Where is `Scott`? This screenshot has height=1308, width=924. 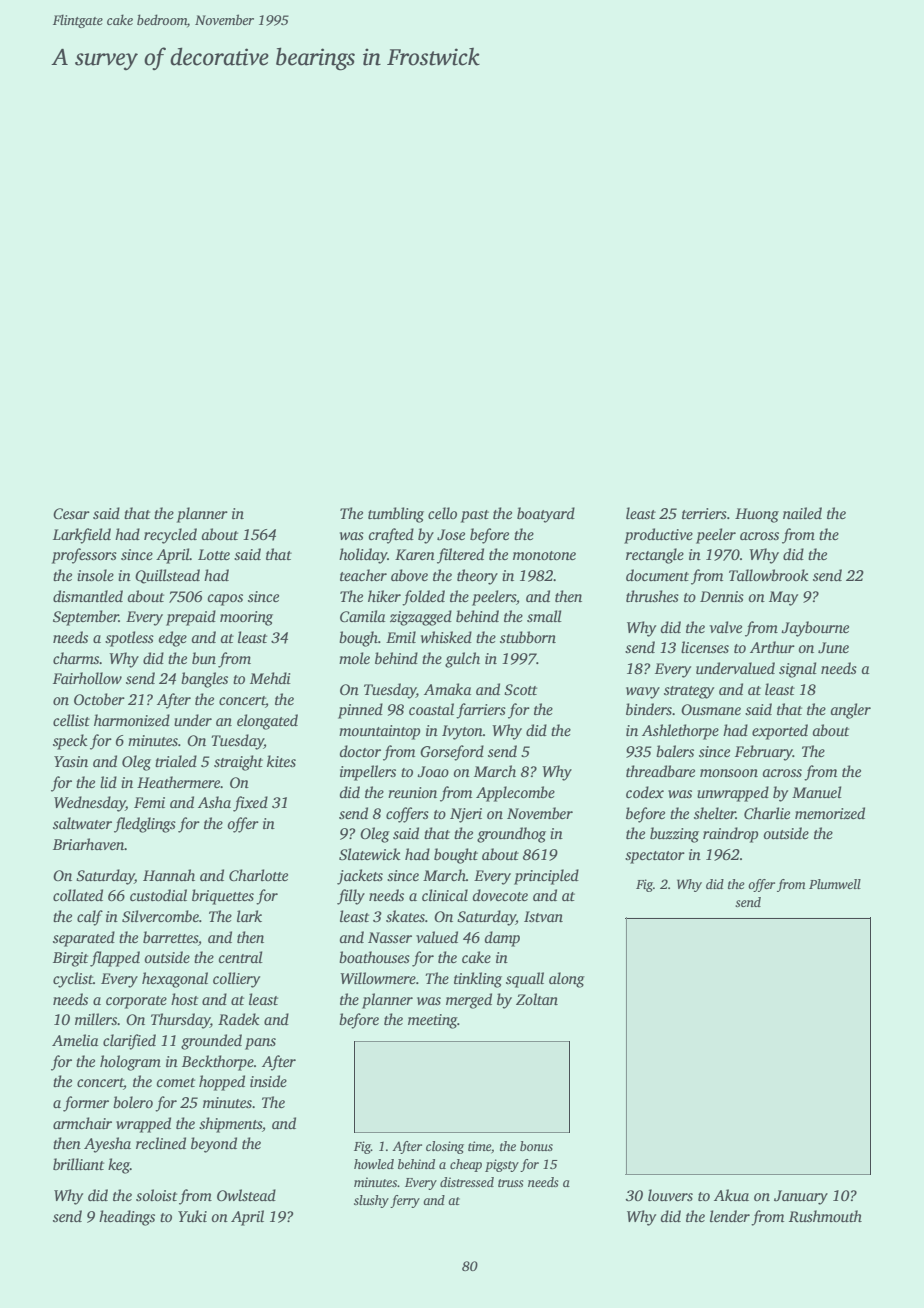
Scott is located at coordinates (520, 690).
